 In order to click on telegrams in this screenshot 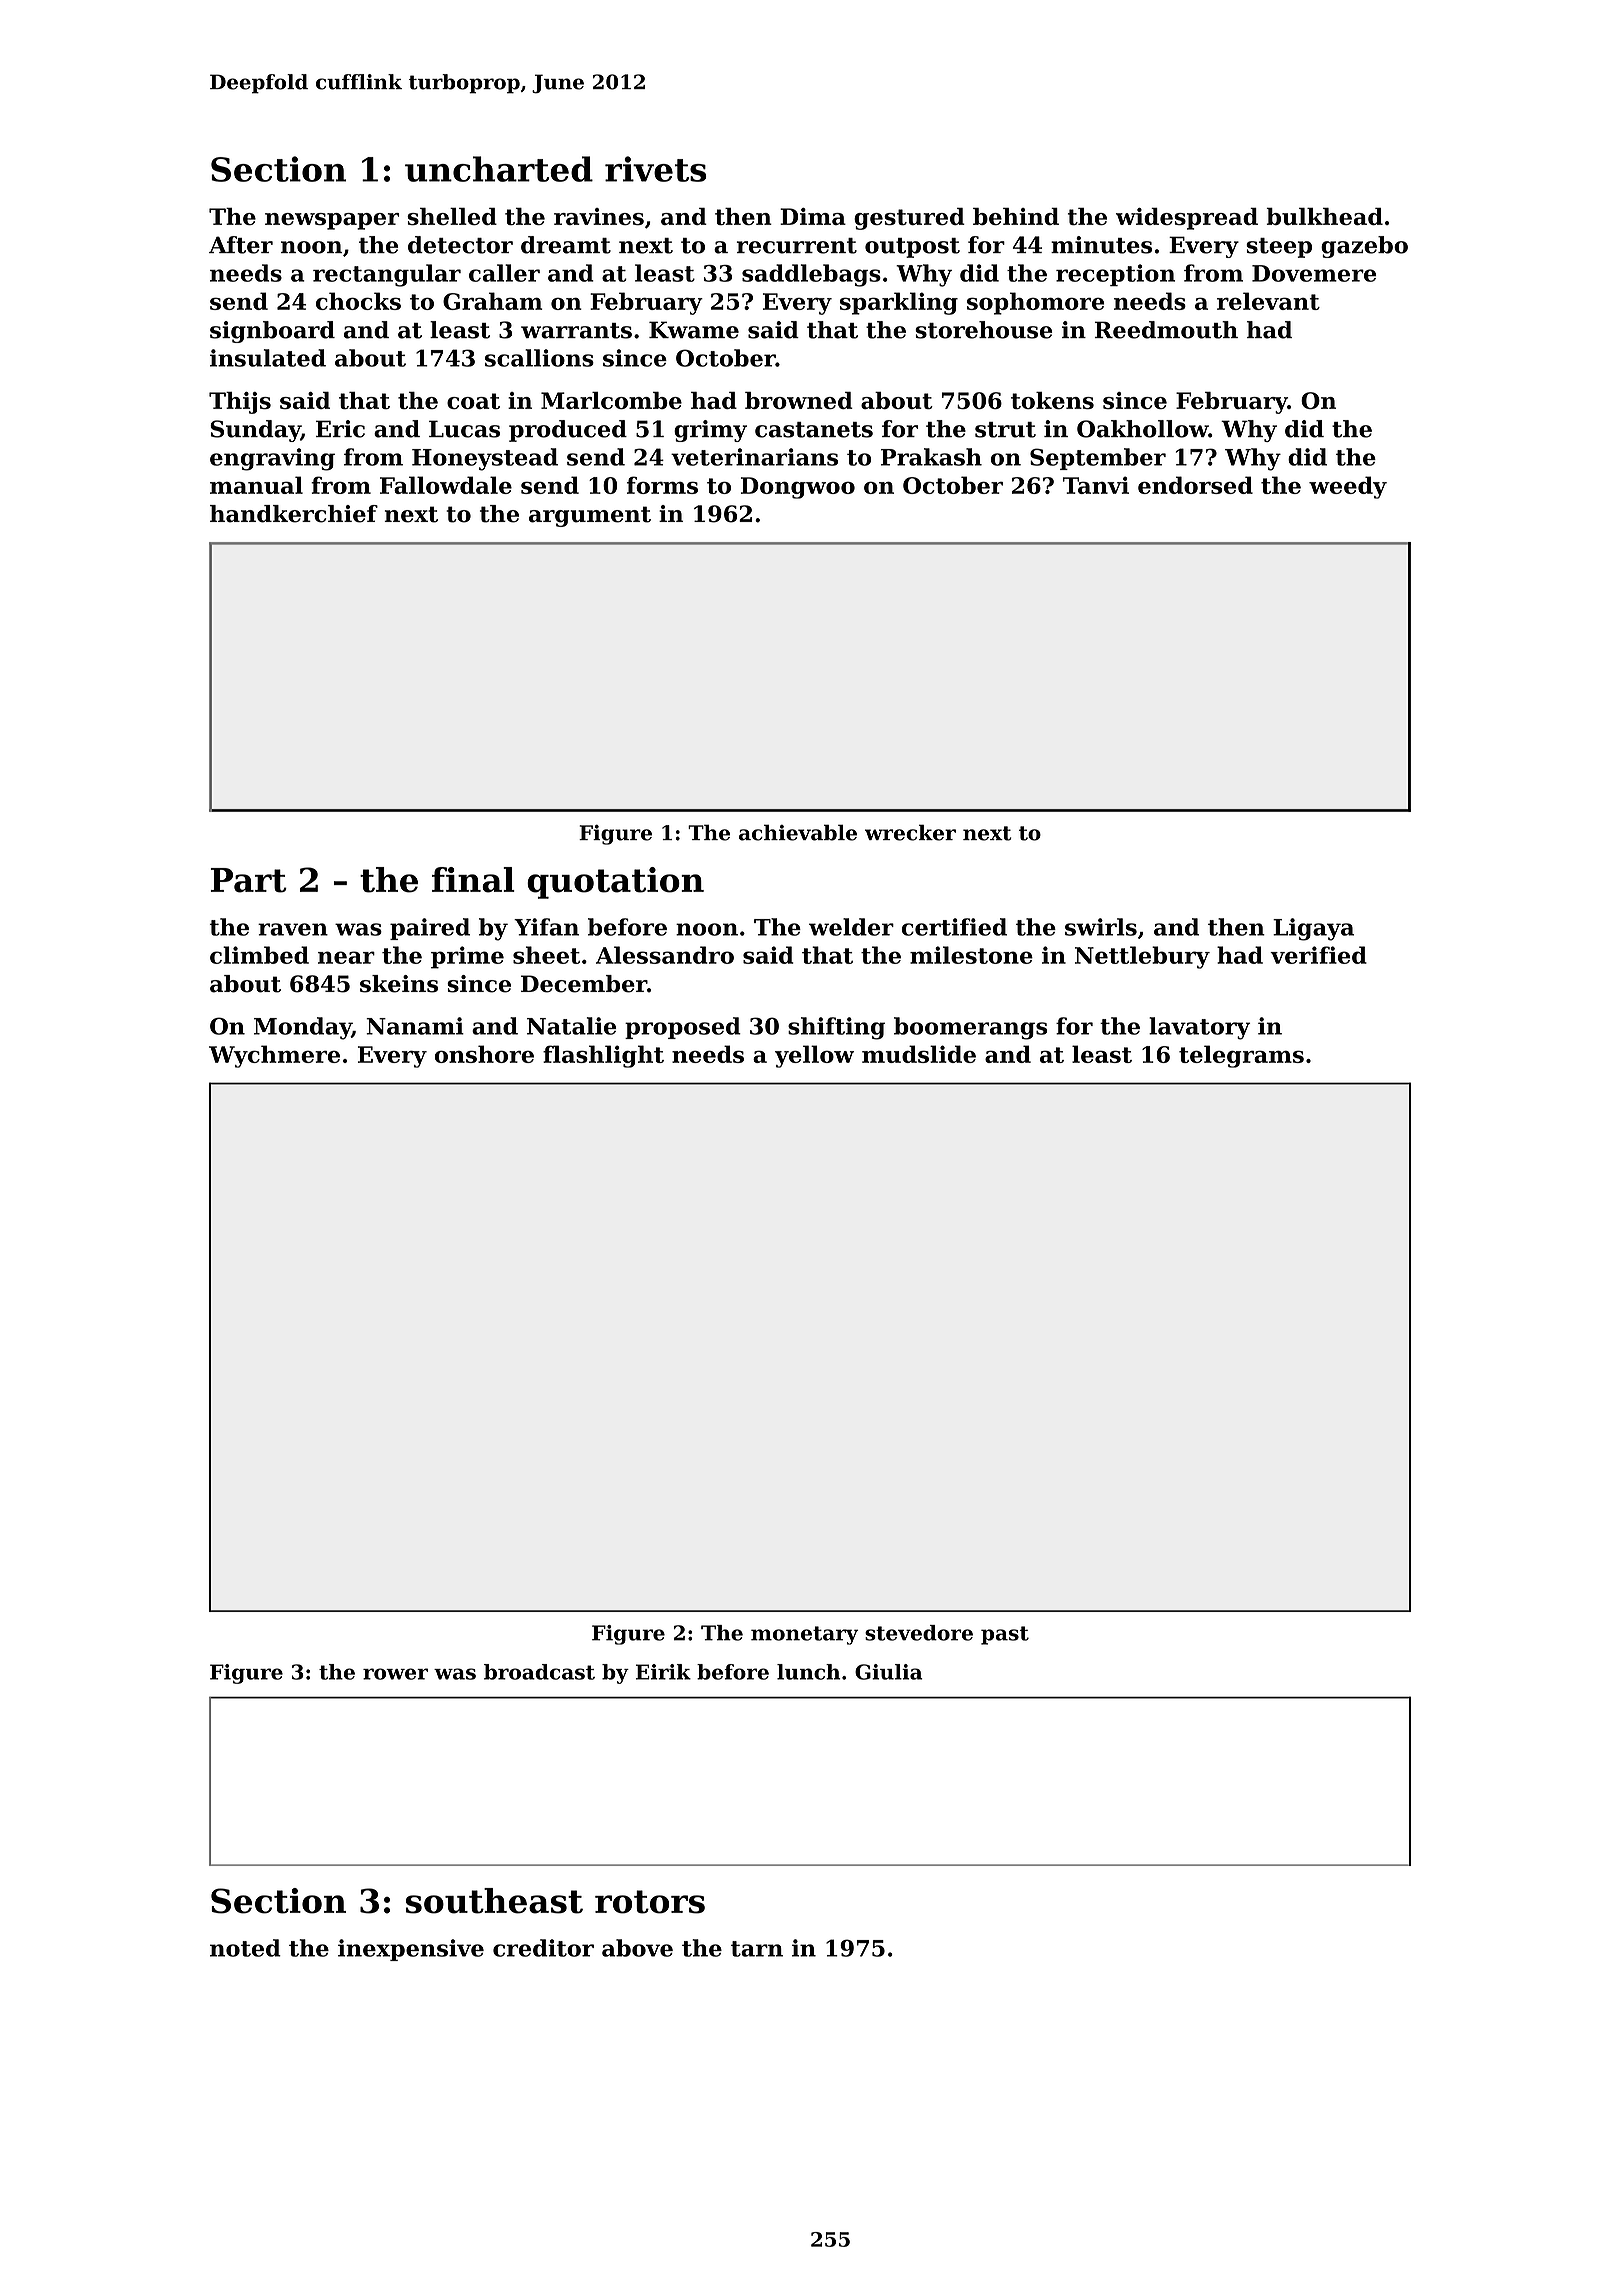, I will do `click(1241, 1056)`.
